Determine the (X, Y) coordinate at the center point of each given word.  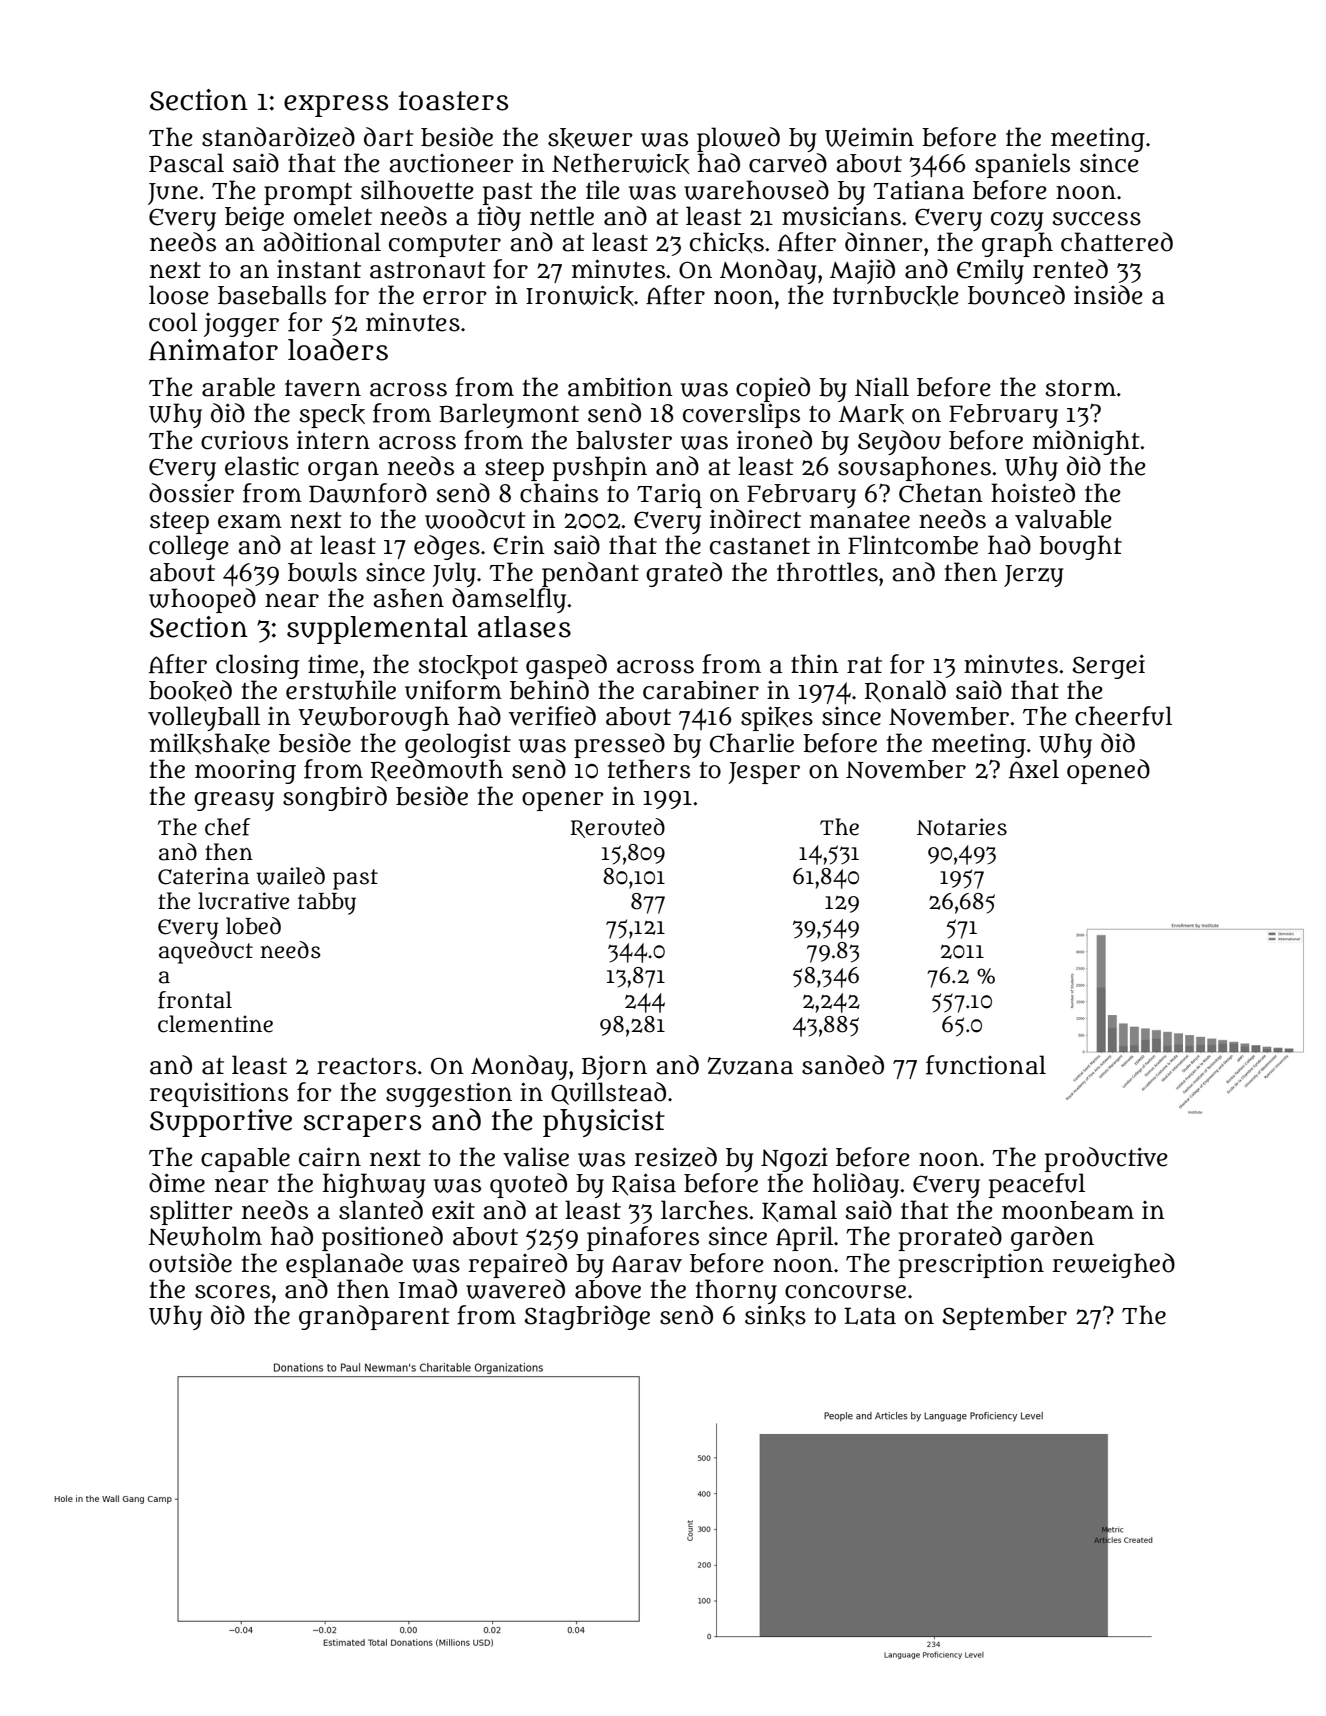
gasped (566, 666)
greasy (234, 801)
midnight (1086, 442)
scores (232, 1292)
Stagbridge (587, 1317)
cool (173, 322)
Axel (1034, 769)
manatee (860, 520)
